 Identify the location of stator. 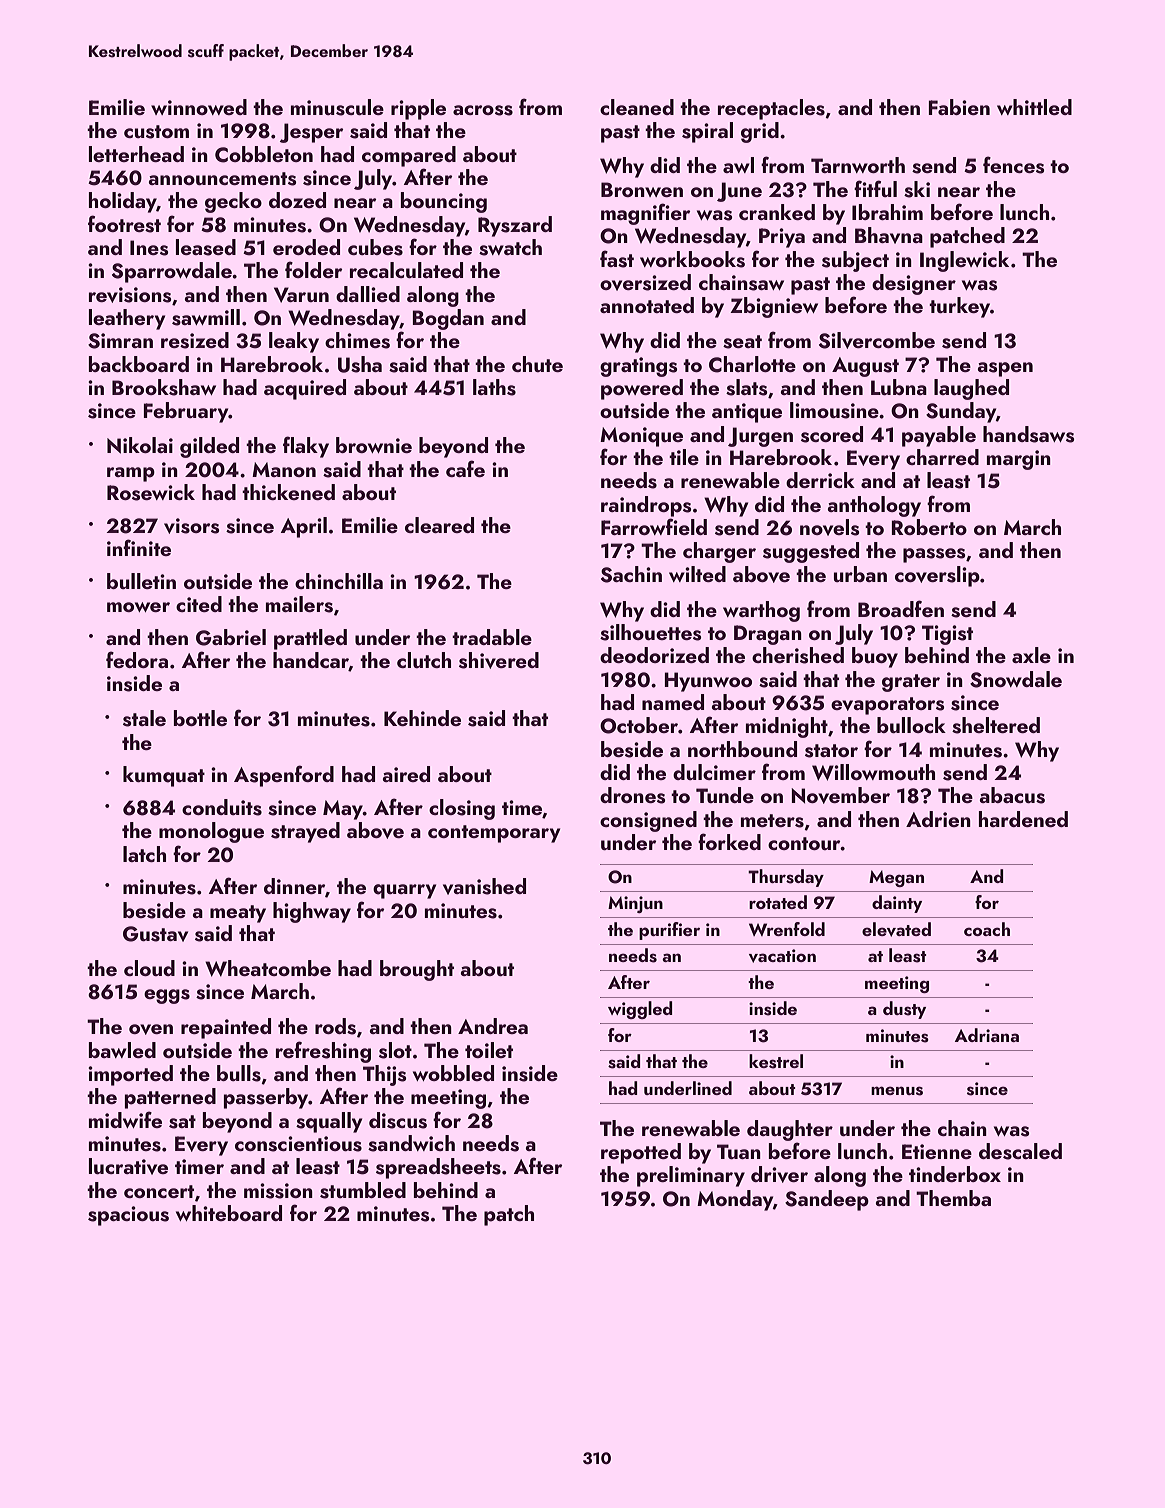
(831, 751).
